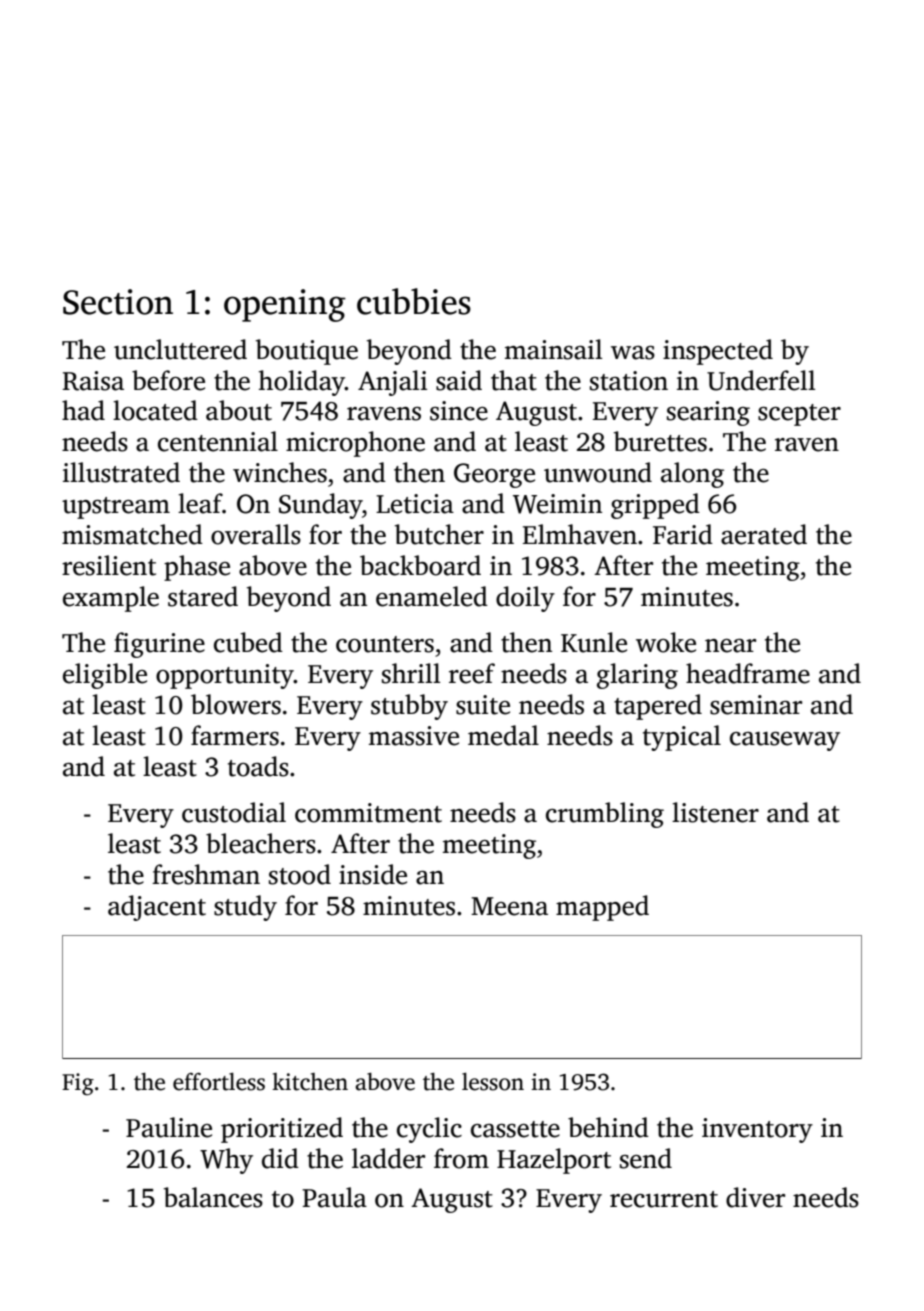  I want to click on Pauline, so click(169, 1127).
